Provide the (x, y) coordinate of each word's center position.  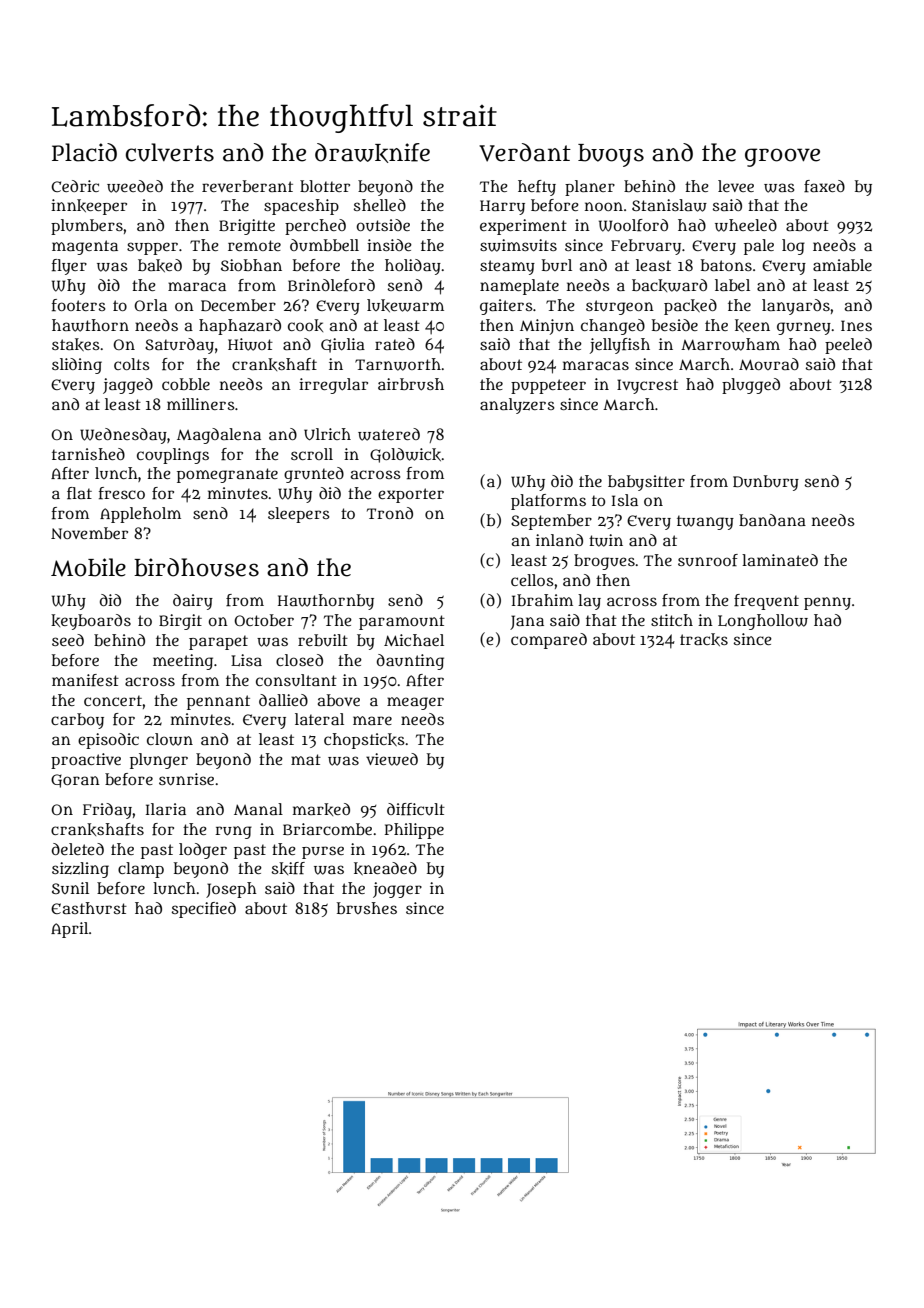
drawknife (372, 153)
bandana (772, 520)
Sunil (70, 888)
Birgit (180, 622)
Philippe (414, 831)
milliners (201, 404)
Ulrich (327, 434)
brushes (367, 908)
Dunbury (766, 483)
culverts (170, 152)
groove (782, 157)
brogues (604, 562)
